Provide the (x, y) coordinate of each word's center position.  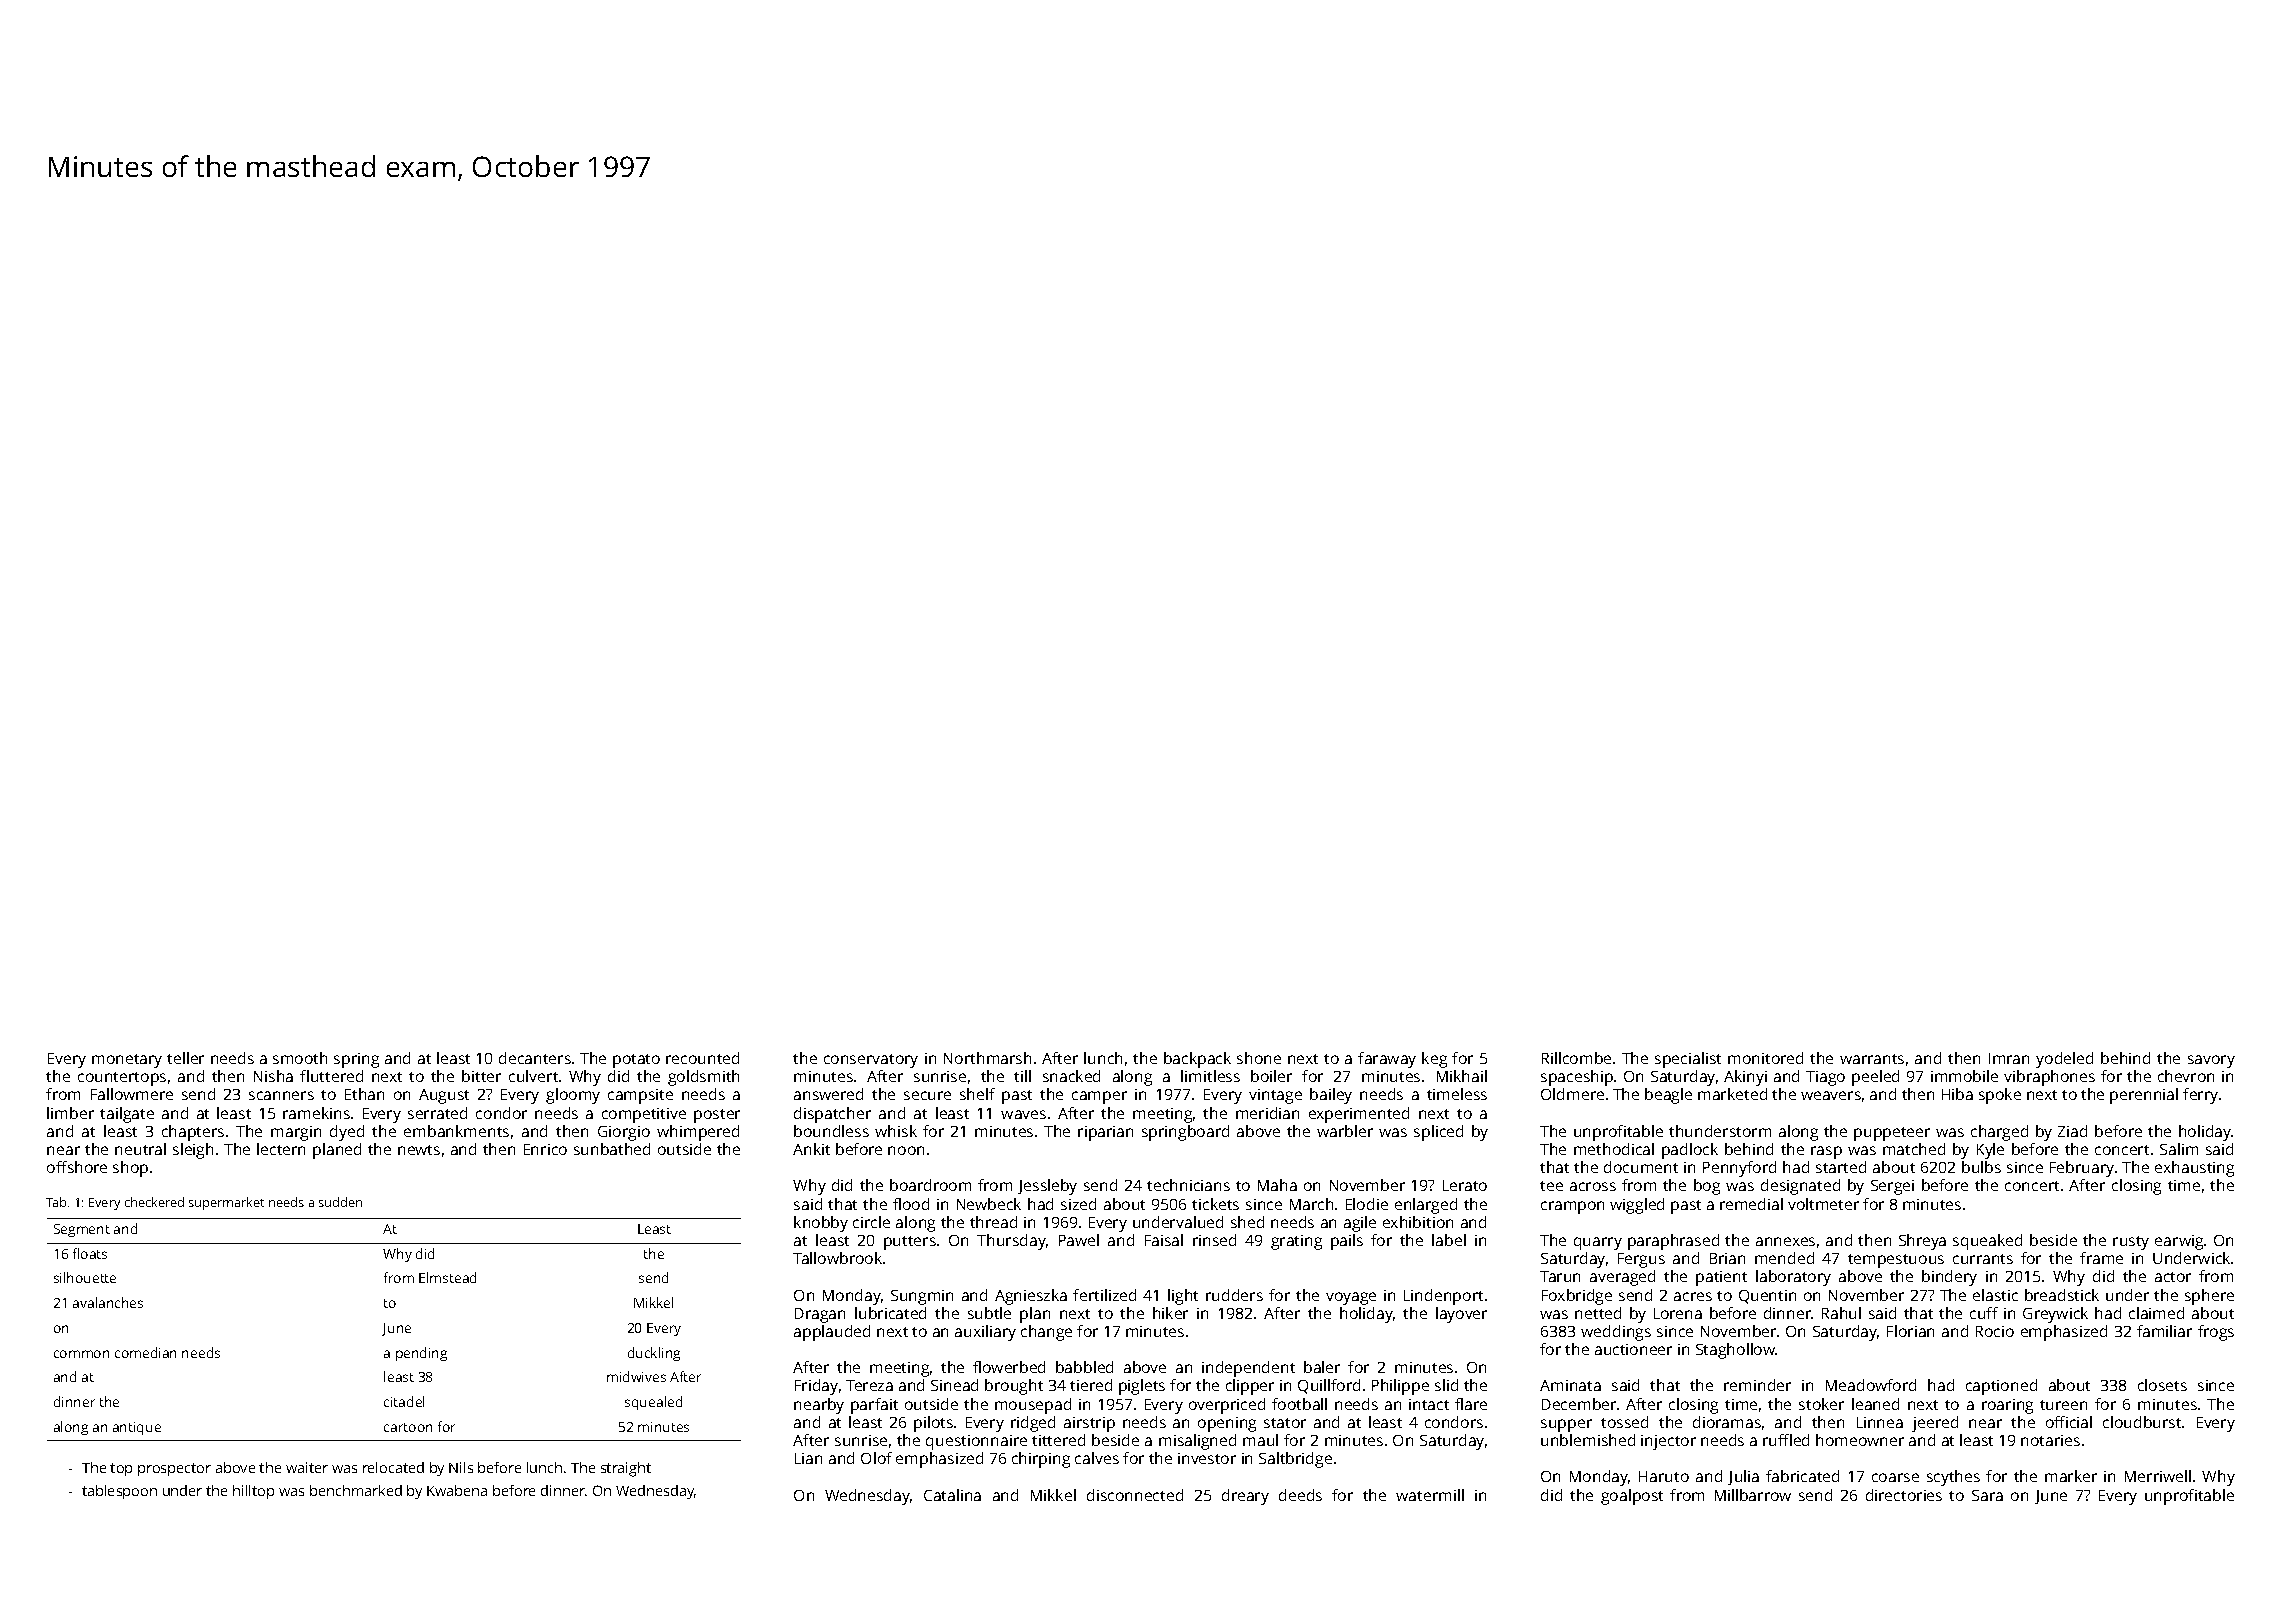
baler (1322, 1367)
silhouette (85, 1277)
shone (1259, 1058)
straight (626, 1469)
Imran (2009, 1058)
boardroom (930, 1185)
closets (2162, 1385)
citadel (404, 1401)
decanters (535, 1058)
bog (1707, 1187)
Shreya (1922, 1242)
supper (1566, 1425)
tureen (2063, 1405)
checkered (154, 1202)
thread (993, 1222)
